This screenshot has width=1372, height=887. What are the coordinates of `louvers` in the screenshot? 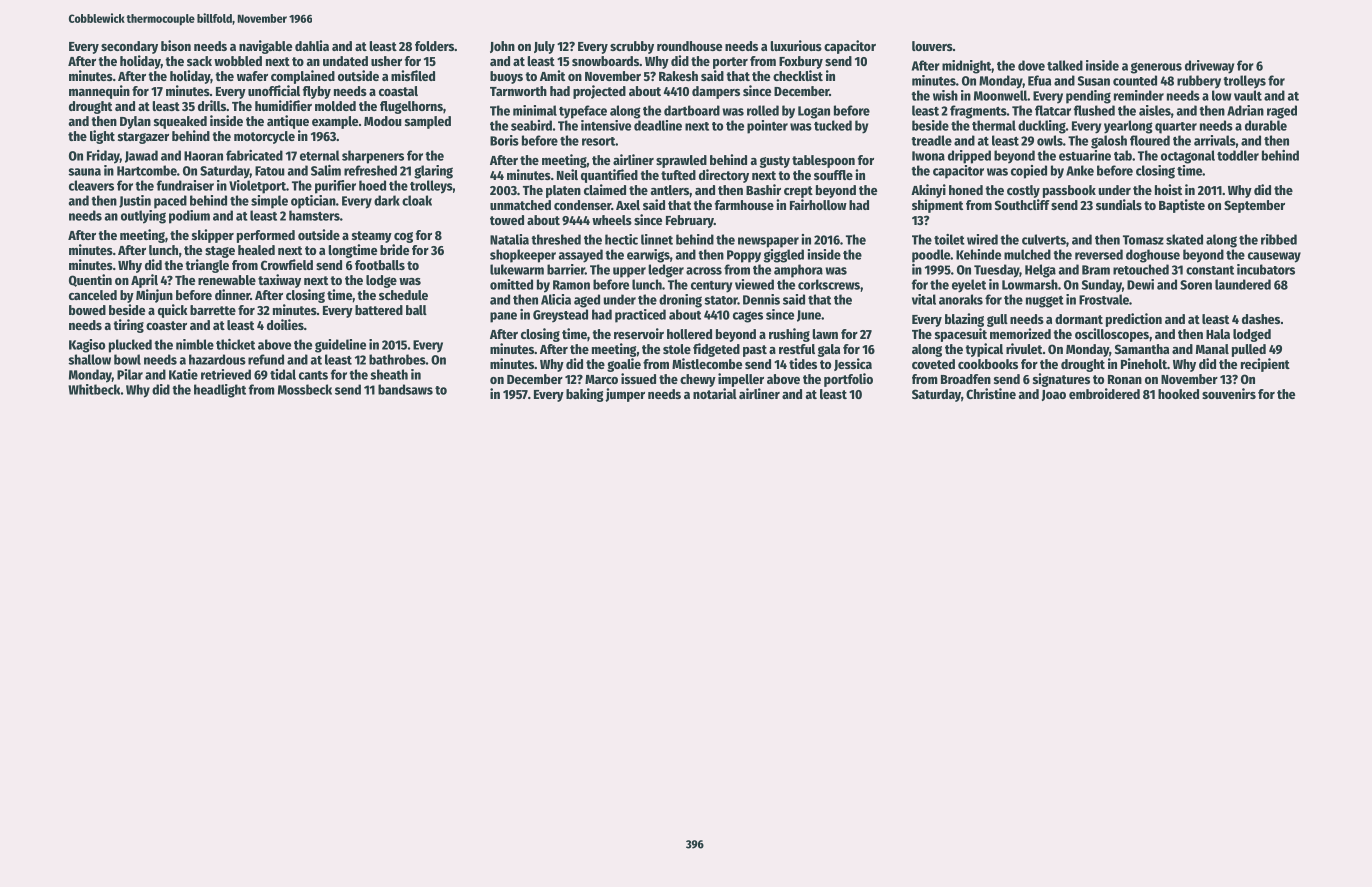 It's located at (932, 46).
